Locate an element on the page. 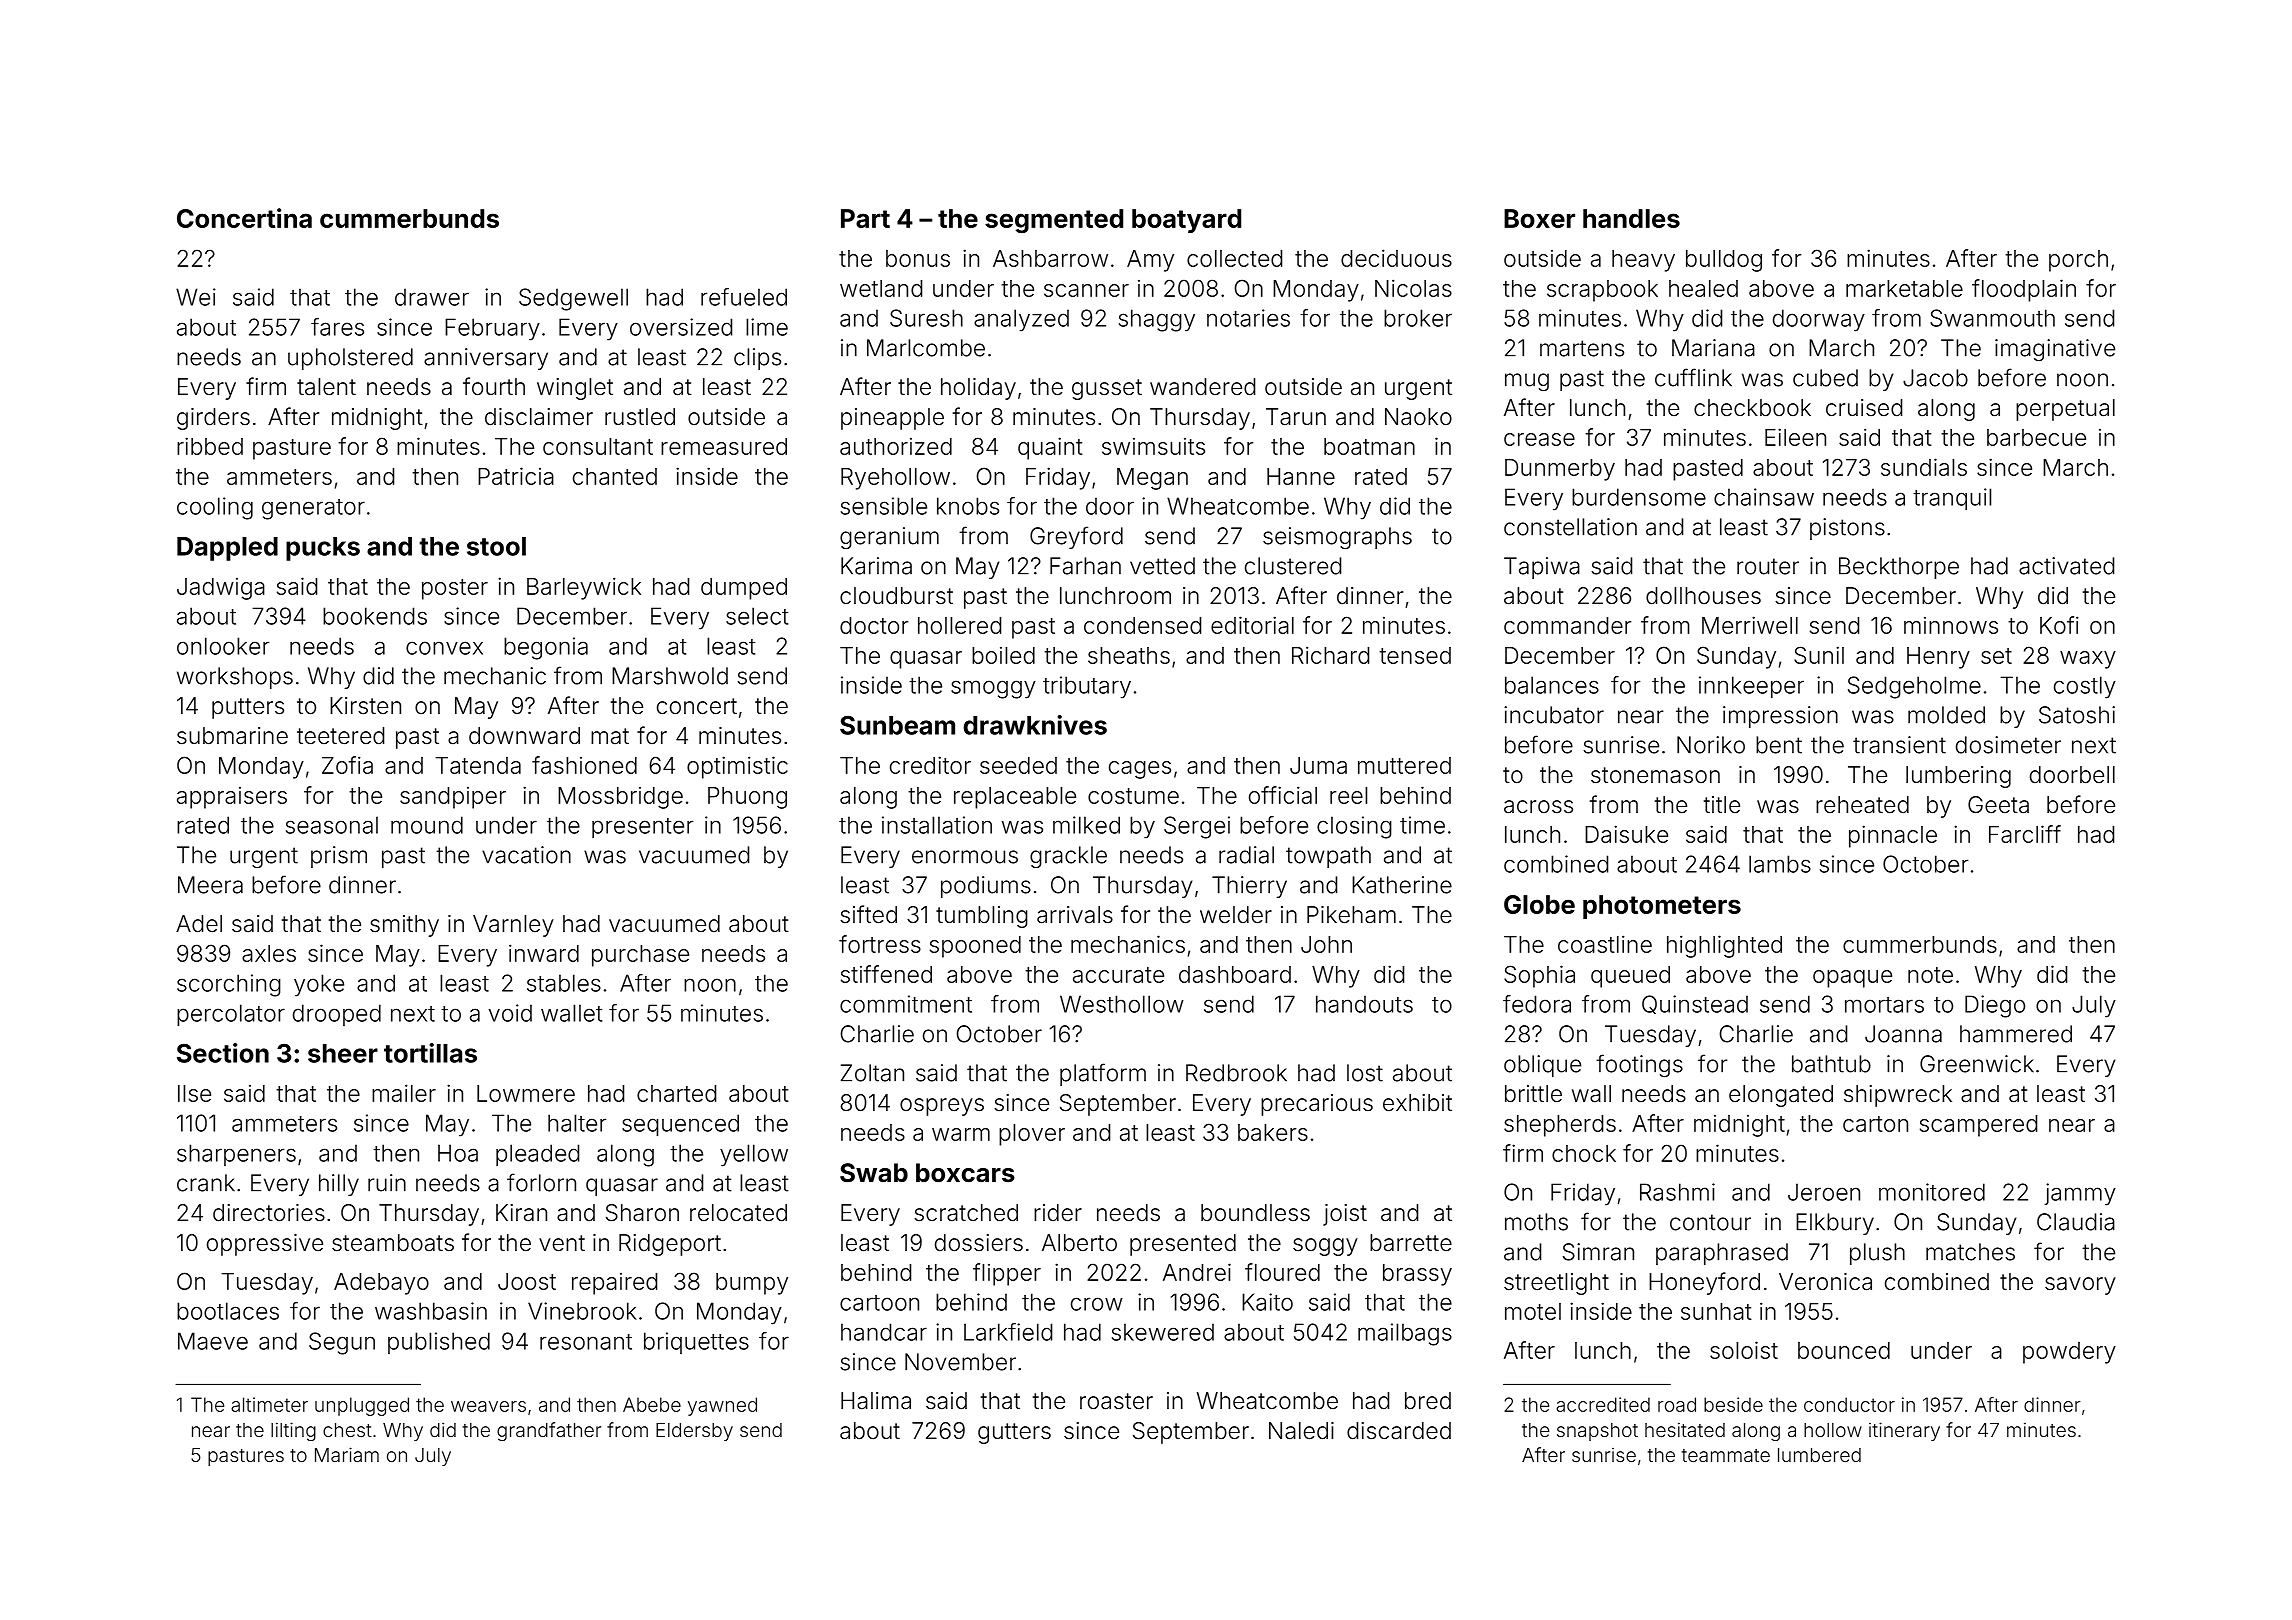 The height and width of the document is (1620, 2292). porch is located at coordinates (2078, 261).
